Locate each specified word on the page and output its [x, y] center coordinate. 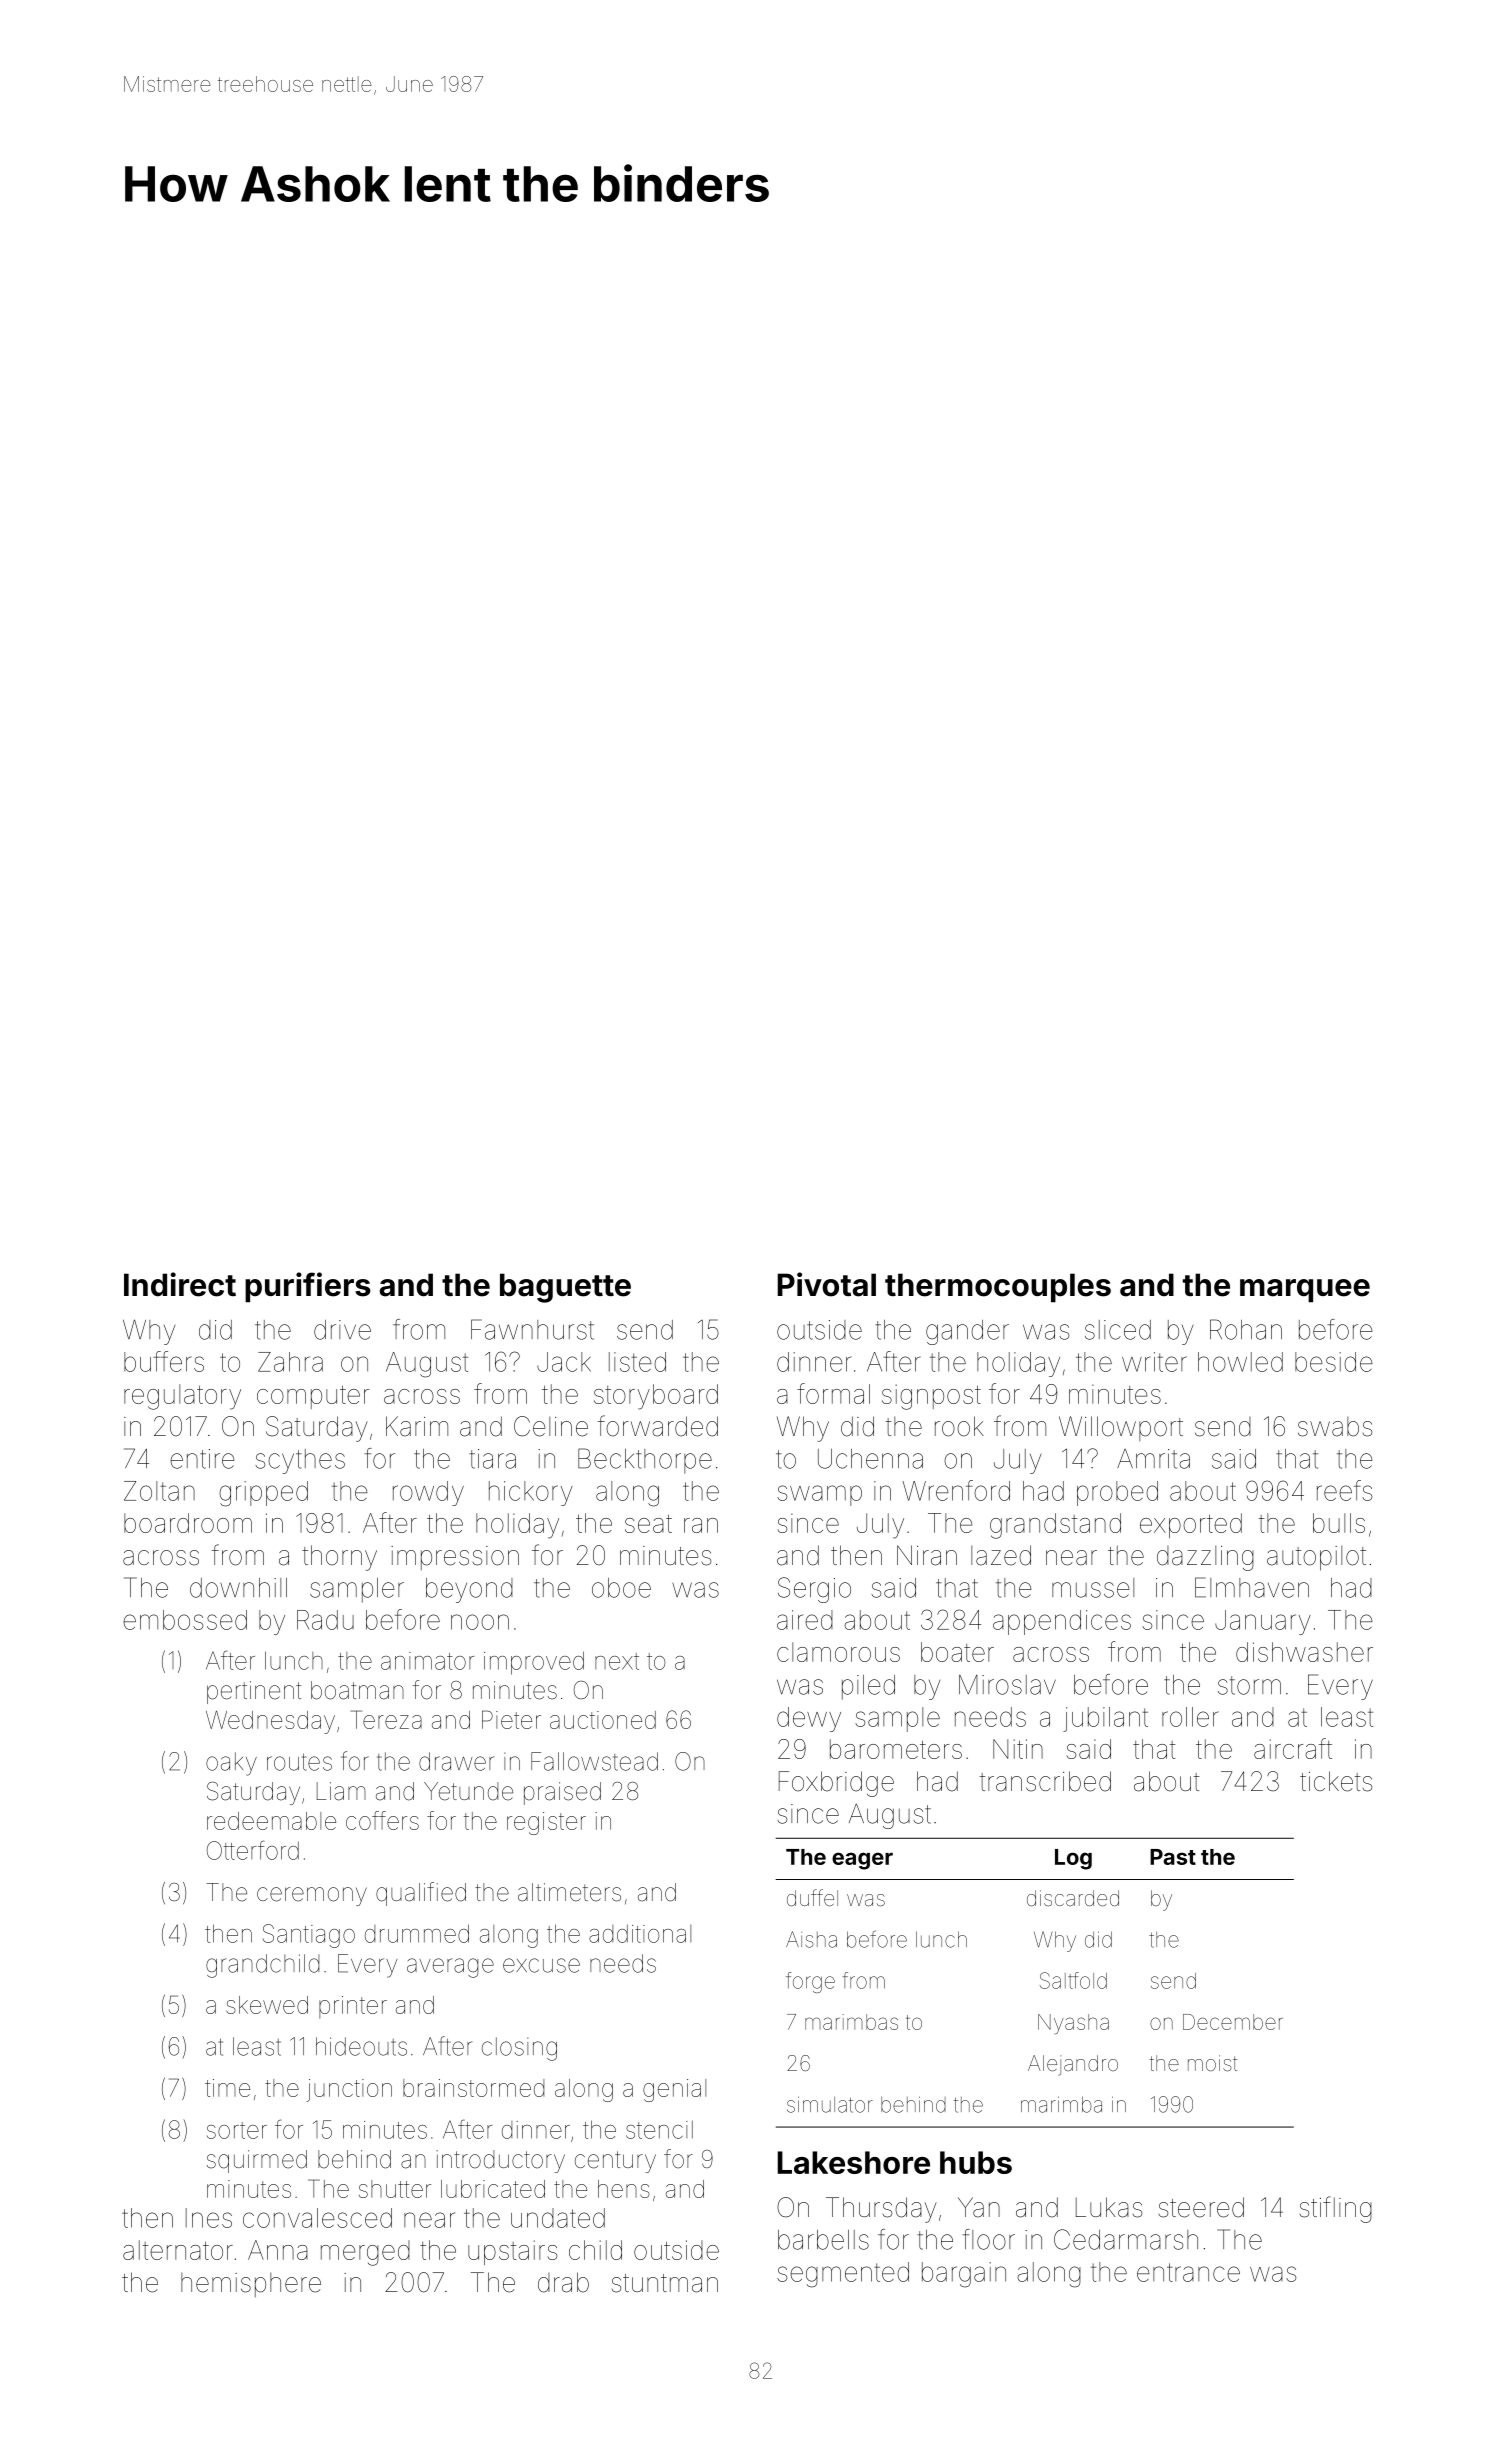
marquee [1305, 1291]
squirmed [257, 2161]
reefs [1344, 1490]
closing [519, 2049]
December [1233, 2022]
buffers [164, 1361]
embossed [185, 1620]
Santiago [309, 1936]
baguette [565, 1288]
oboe [621, 1588]
